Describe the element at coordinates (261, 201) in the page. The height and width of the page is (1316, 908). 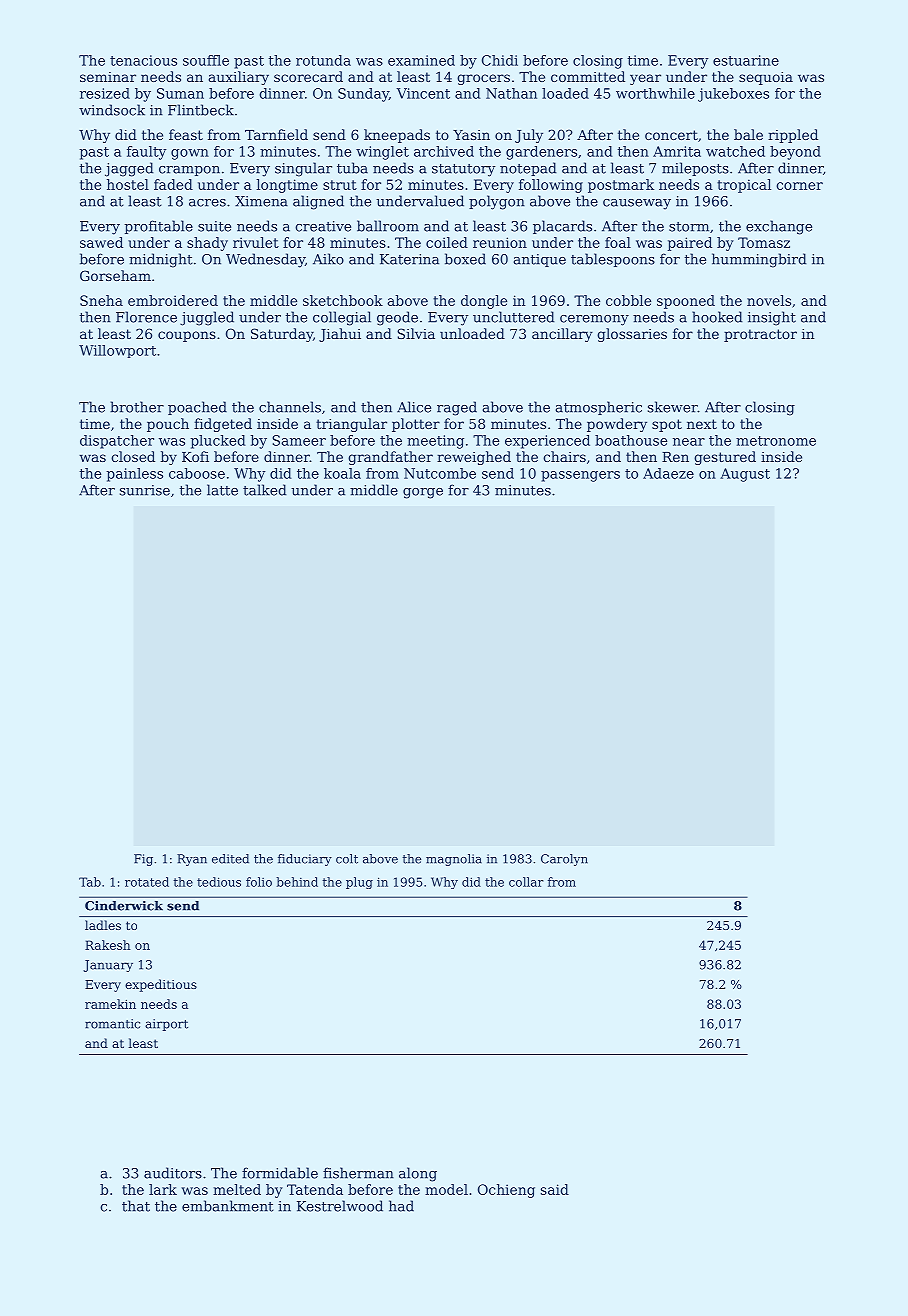
I see `Ximena` at that location.
